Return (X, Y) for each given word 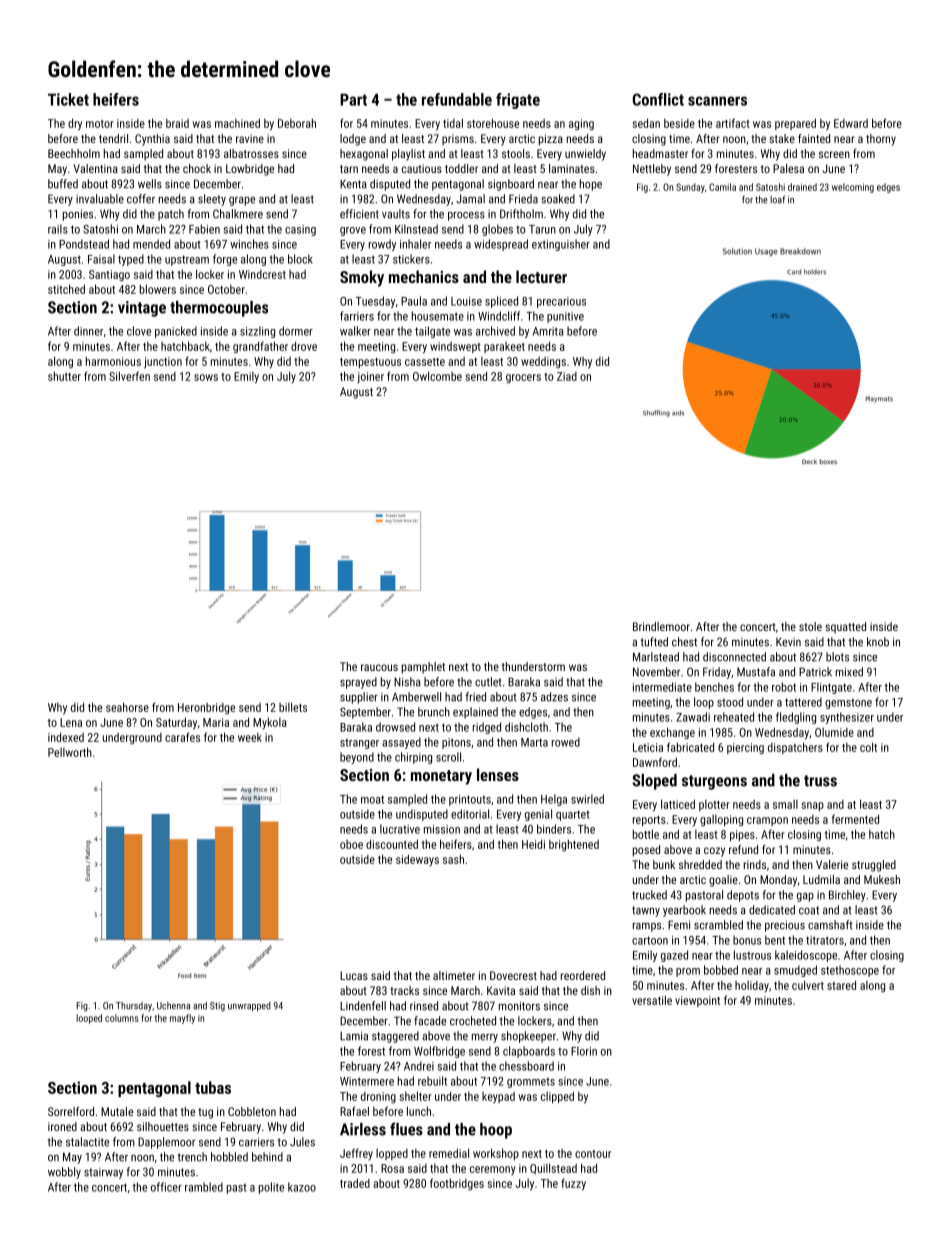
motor (100, 124)
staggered (395, 1037)
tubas (213, 1087)
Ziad (567, 376)
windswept (455, 347)
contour (593, 1154)
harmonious (113, 361)
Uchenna (173, 1006)
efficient (359, 214)
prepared (795, 124)
